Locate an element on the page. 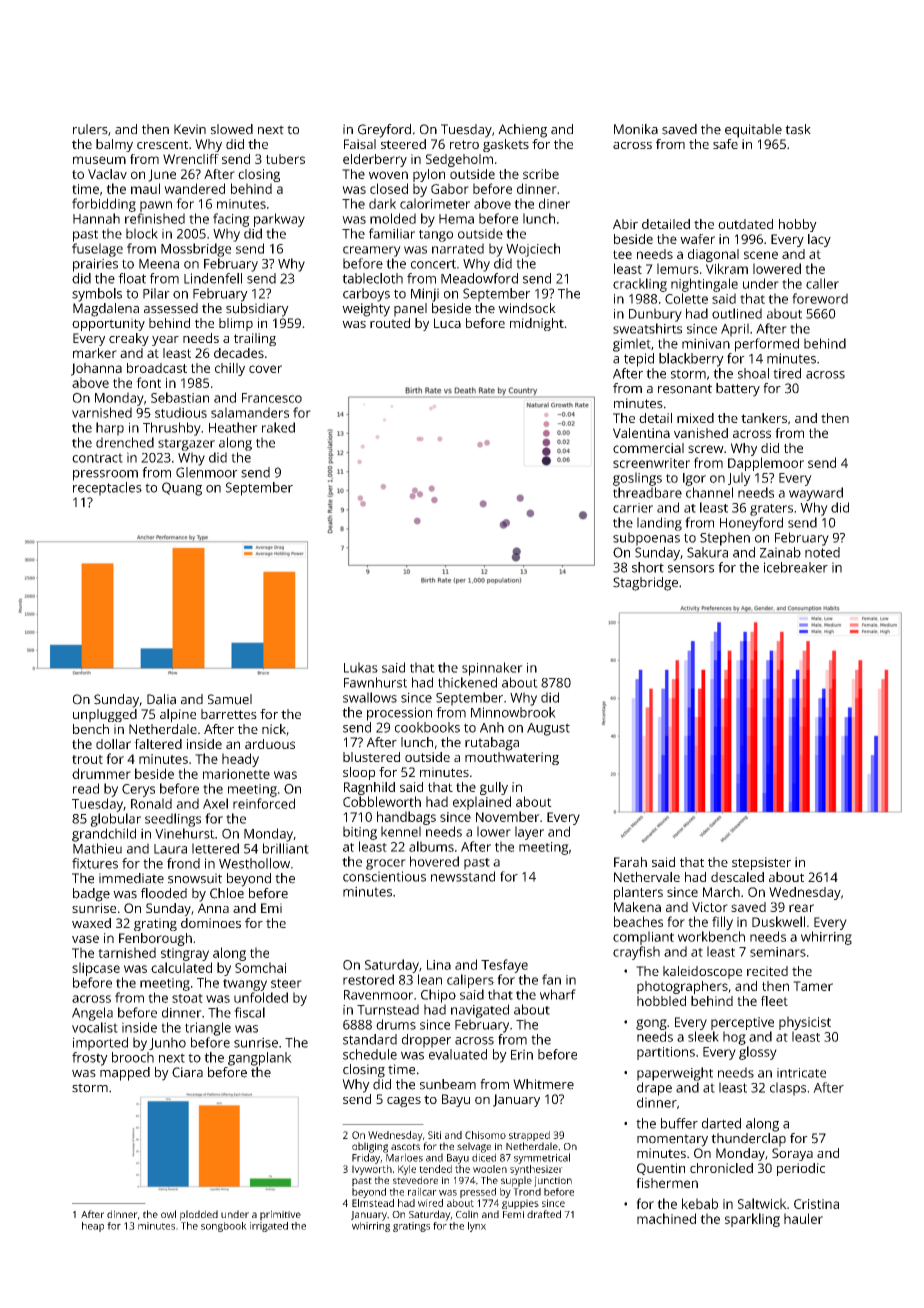  rear is located at coordinates (801, 908).
